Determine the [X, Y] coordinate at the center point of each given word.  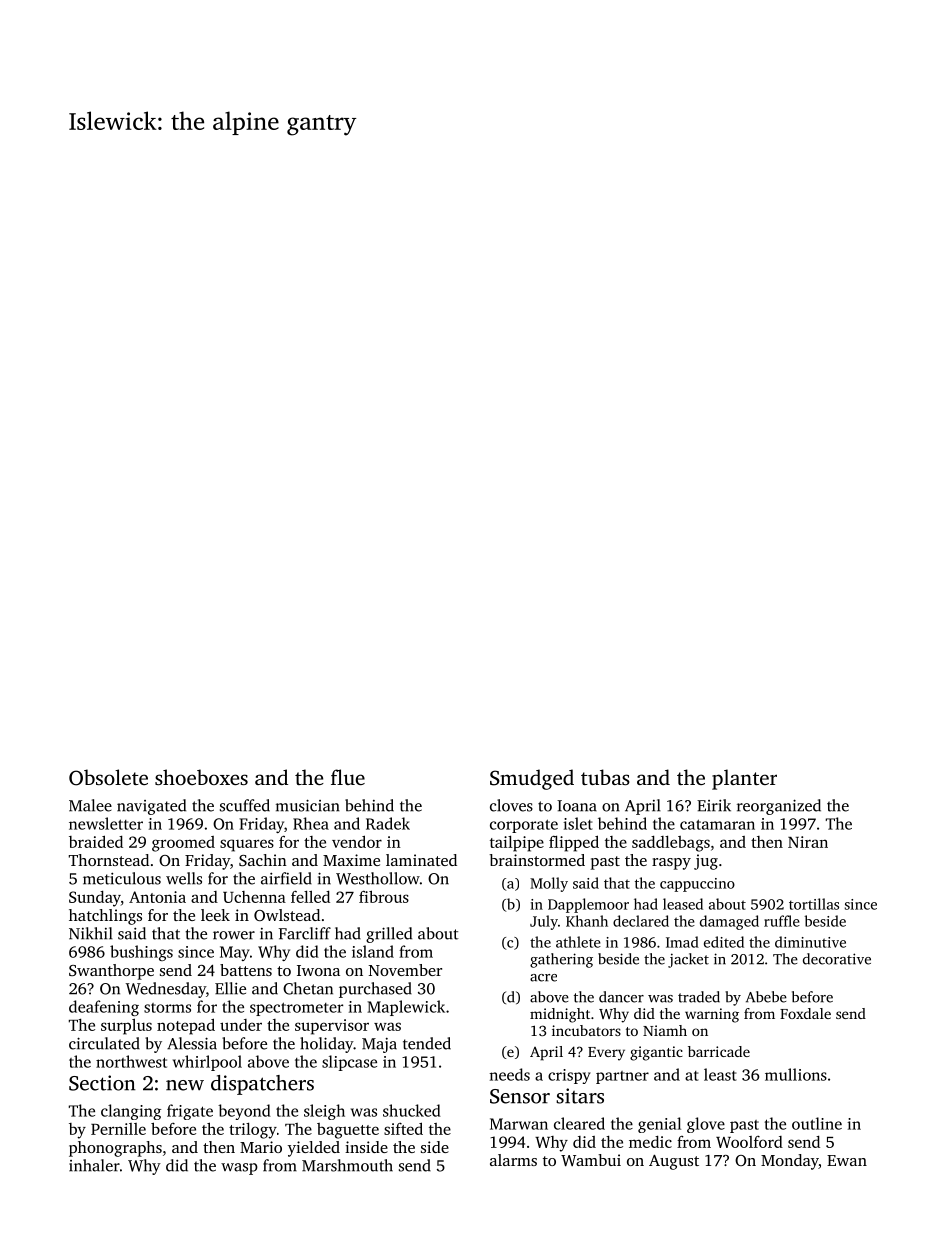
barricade [719, 1051]
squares [247, 845]
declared [641, 921]
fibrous [384, 896]
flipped [574, 843]
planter [744, 779]
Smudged [532, 779]
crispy [569, 1076]
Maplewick [406, 1008]
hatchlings [105, 917]
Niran [808, 842]
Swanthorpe [111, 972]
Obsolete [108, 777]
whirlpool [207, 1063]
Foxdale [805, 1013]
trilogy [253, 1130]
